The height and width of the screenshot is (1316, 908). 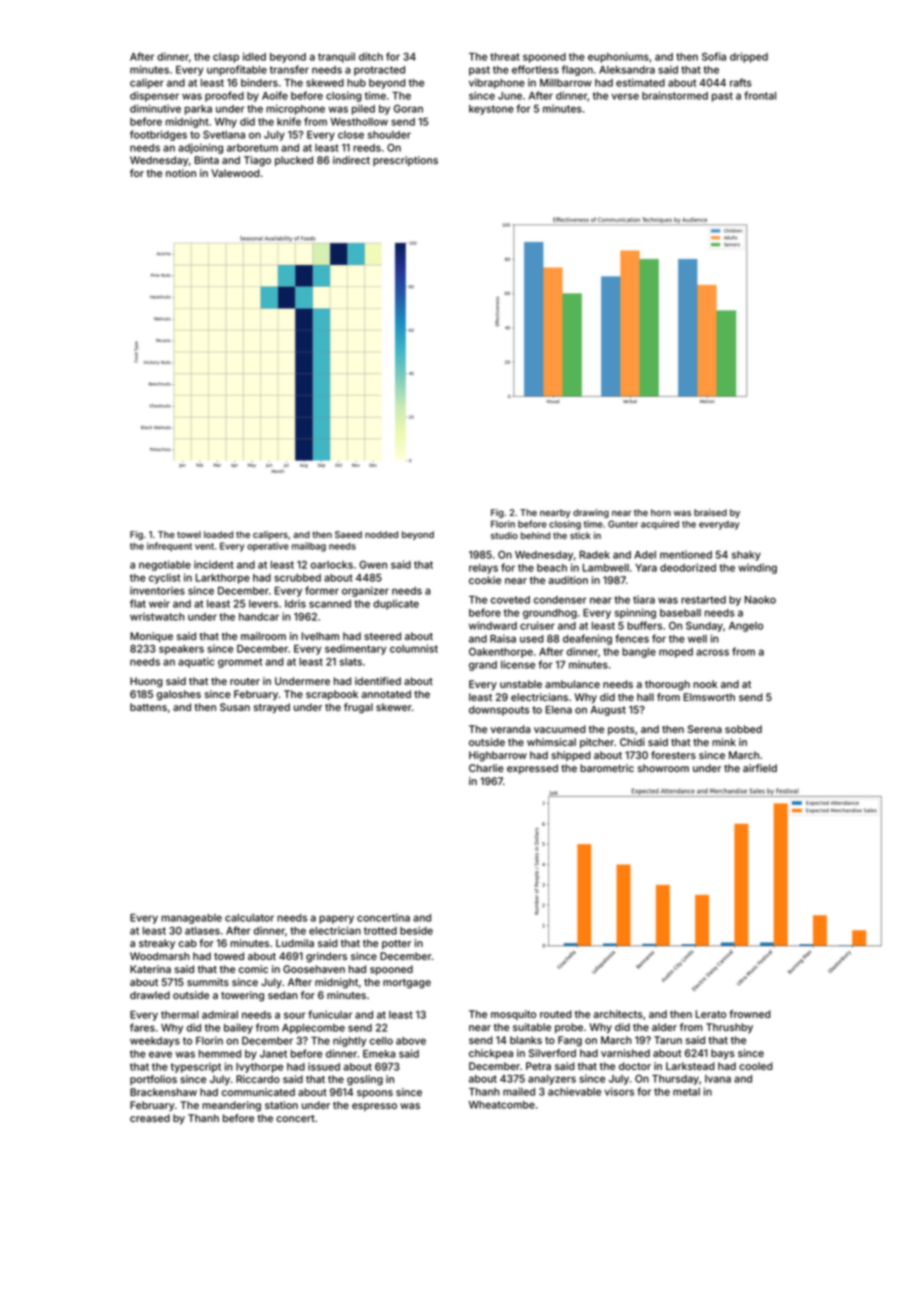 I want to click on Riccardo, so click(x=258, y=1079).
